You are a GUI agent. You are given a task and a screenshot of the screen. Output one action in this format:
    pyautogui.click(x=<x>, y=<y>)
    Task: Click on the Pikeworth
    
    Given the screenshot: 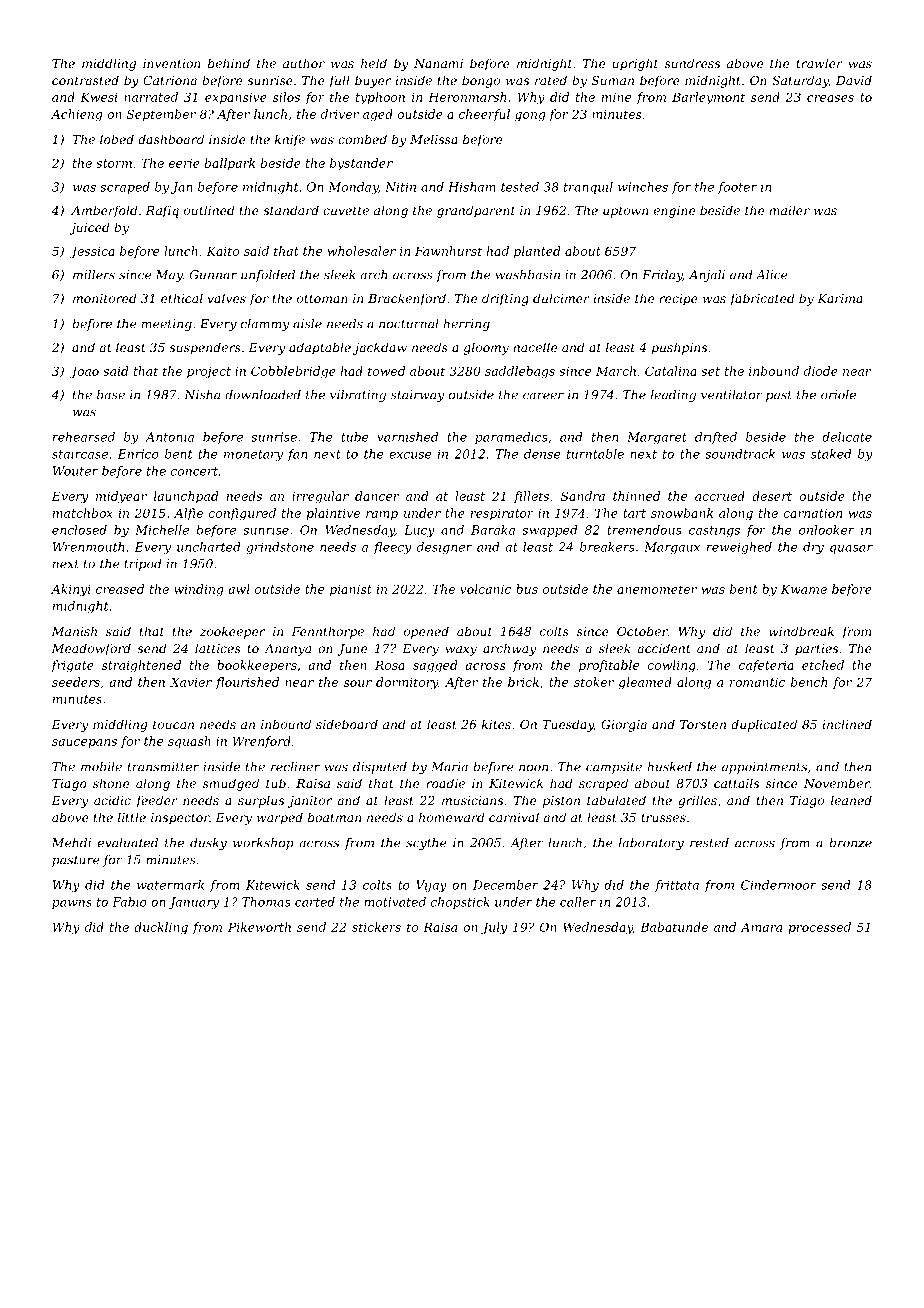 What is the action you would take?
    pyautogui.click(x=259, y=927)
